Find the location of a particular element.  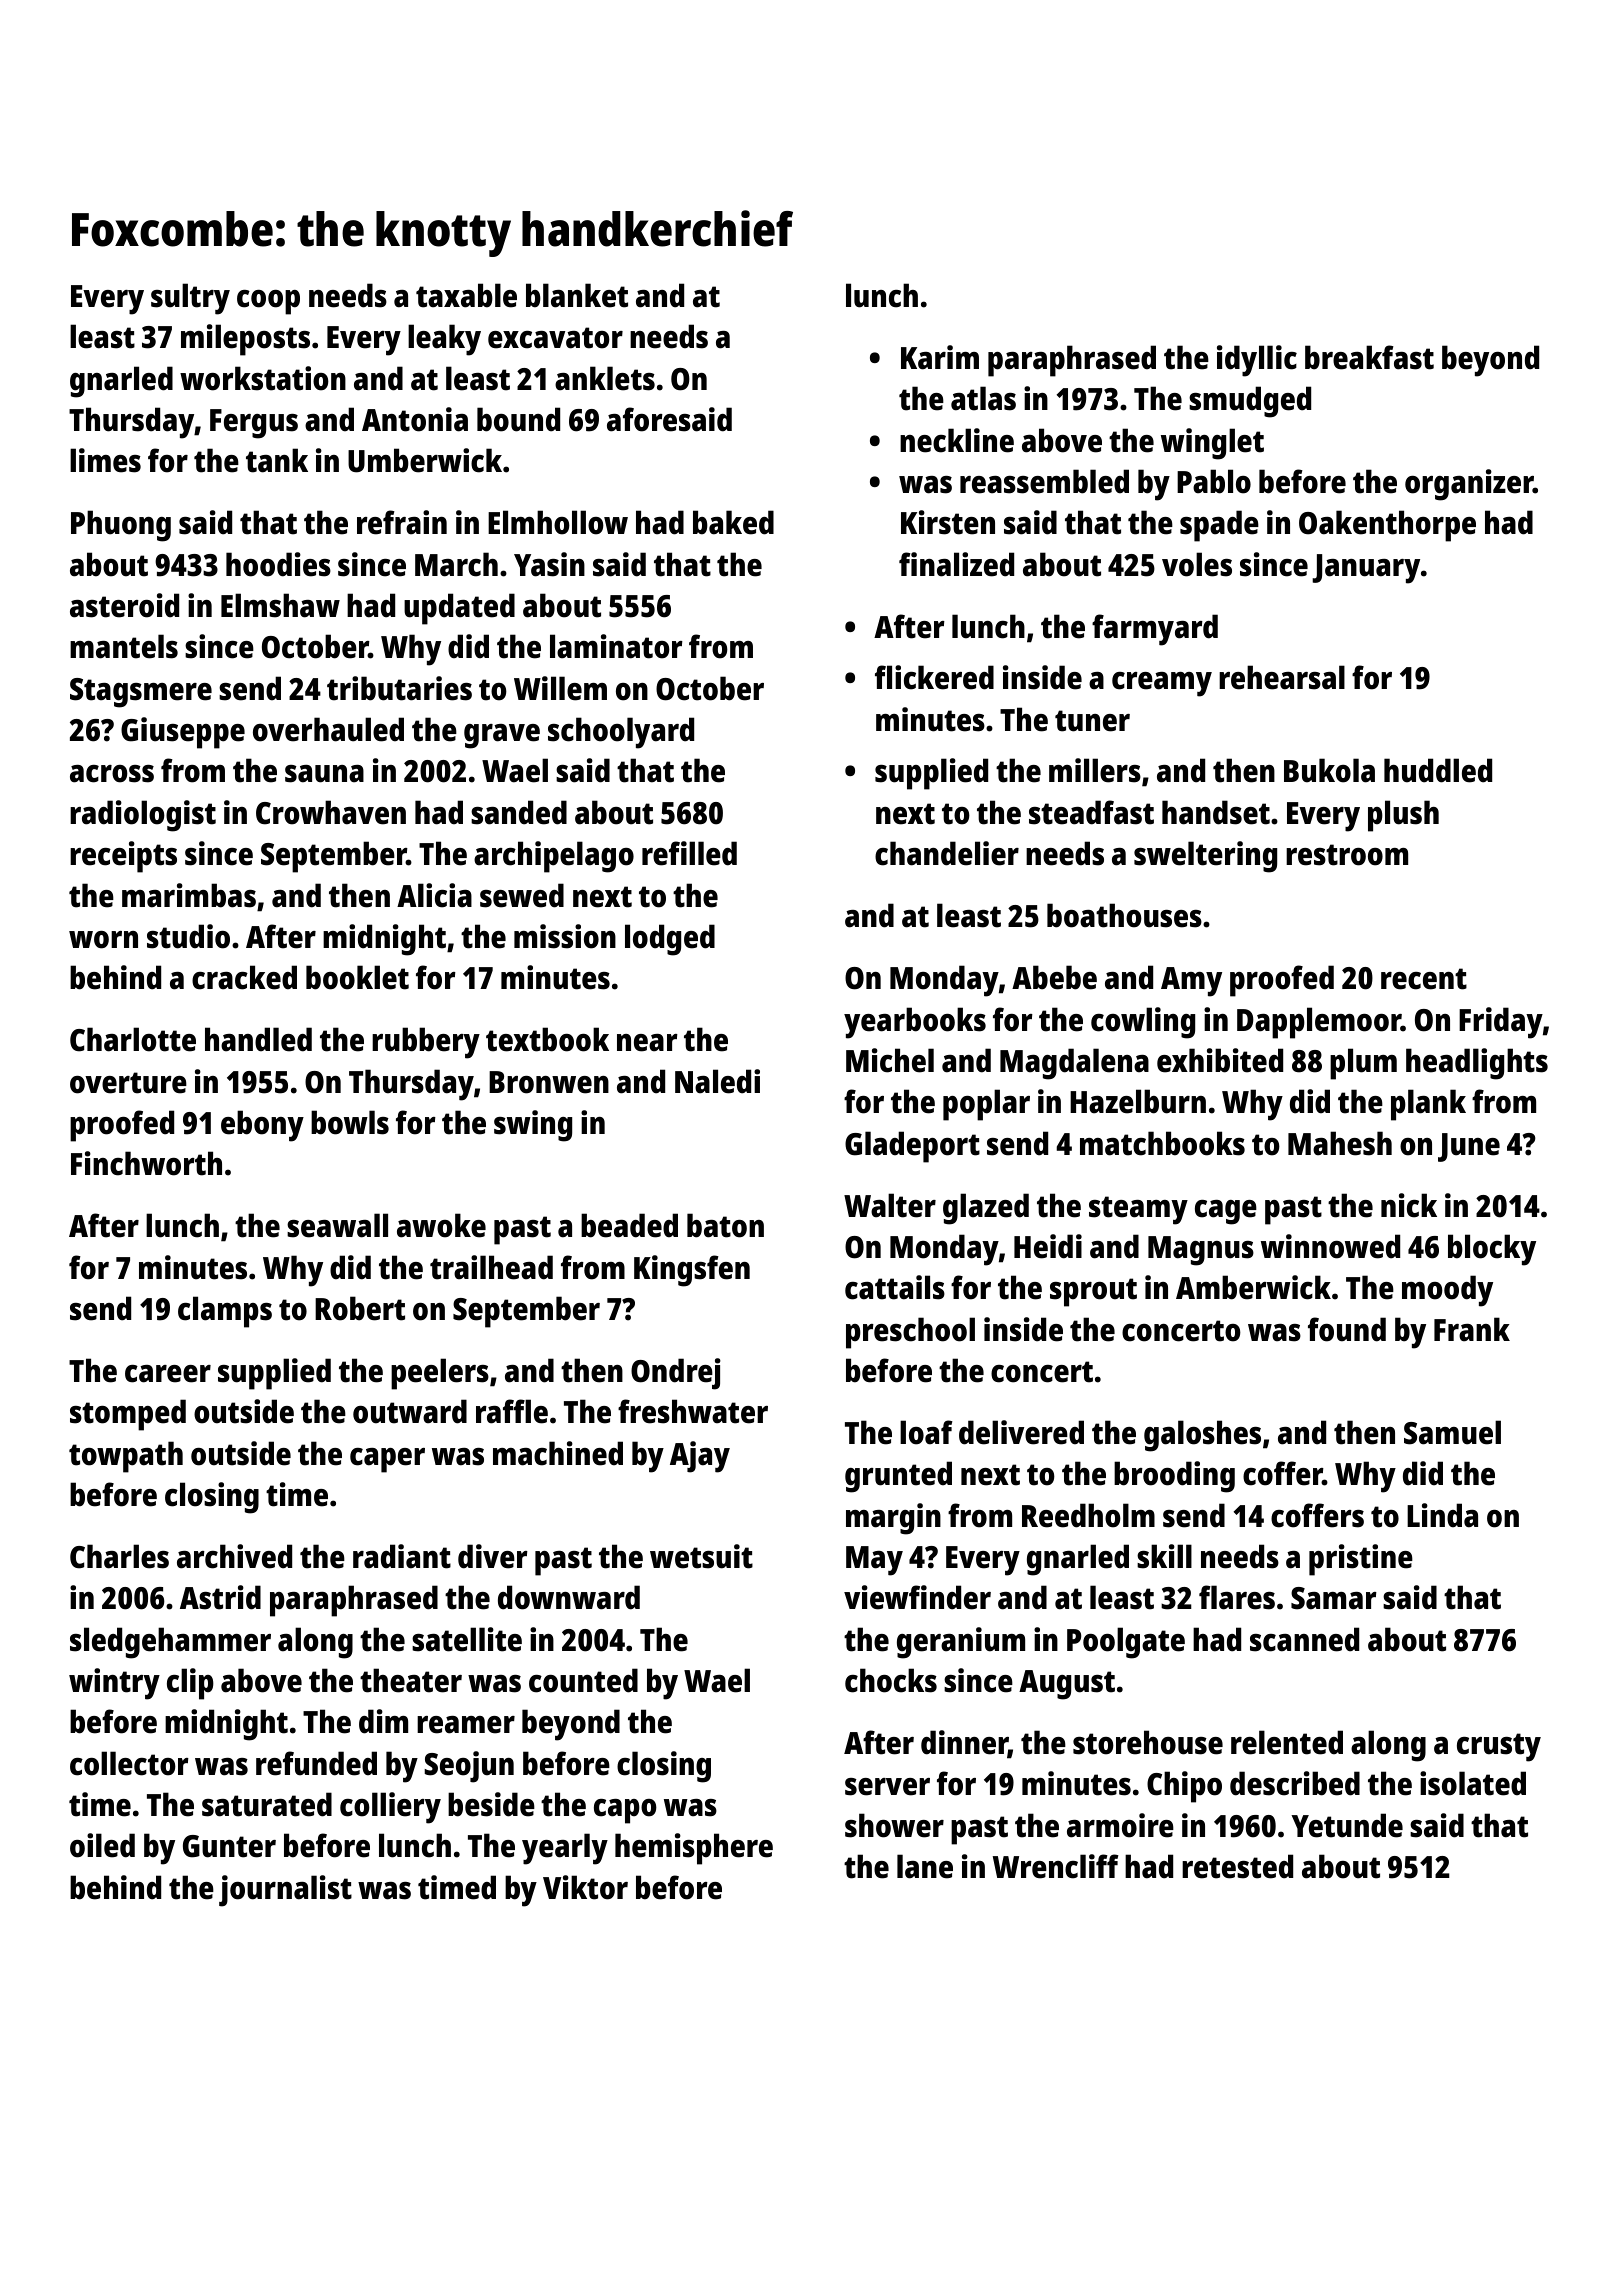

journalist is located at coordinates (285, 1891).
